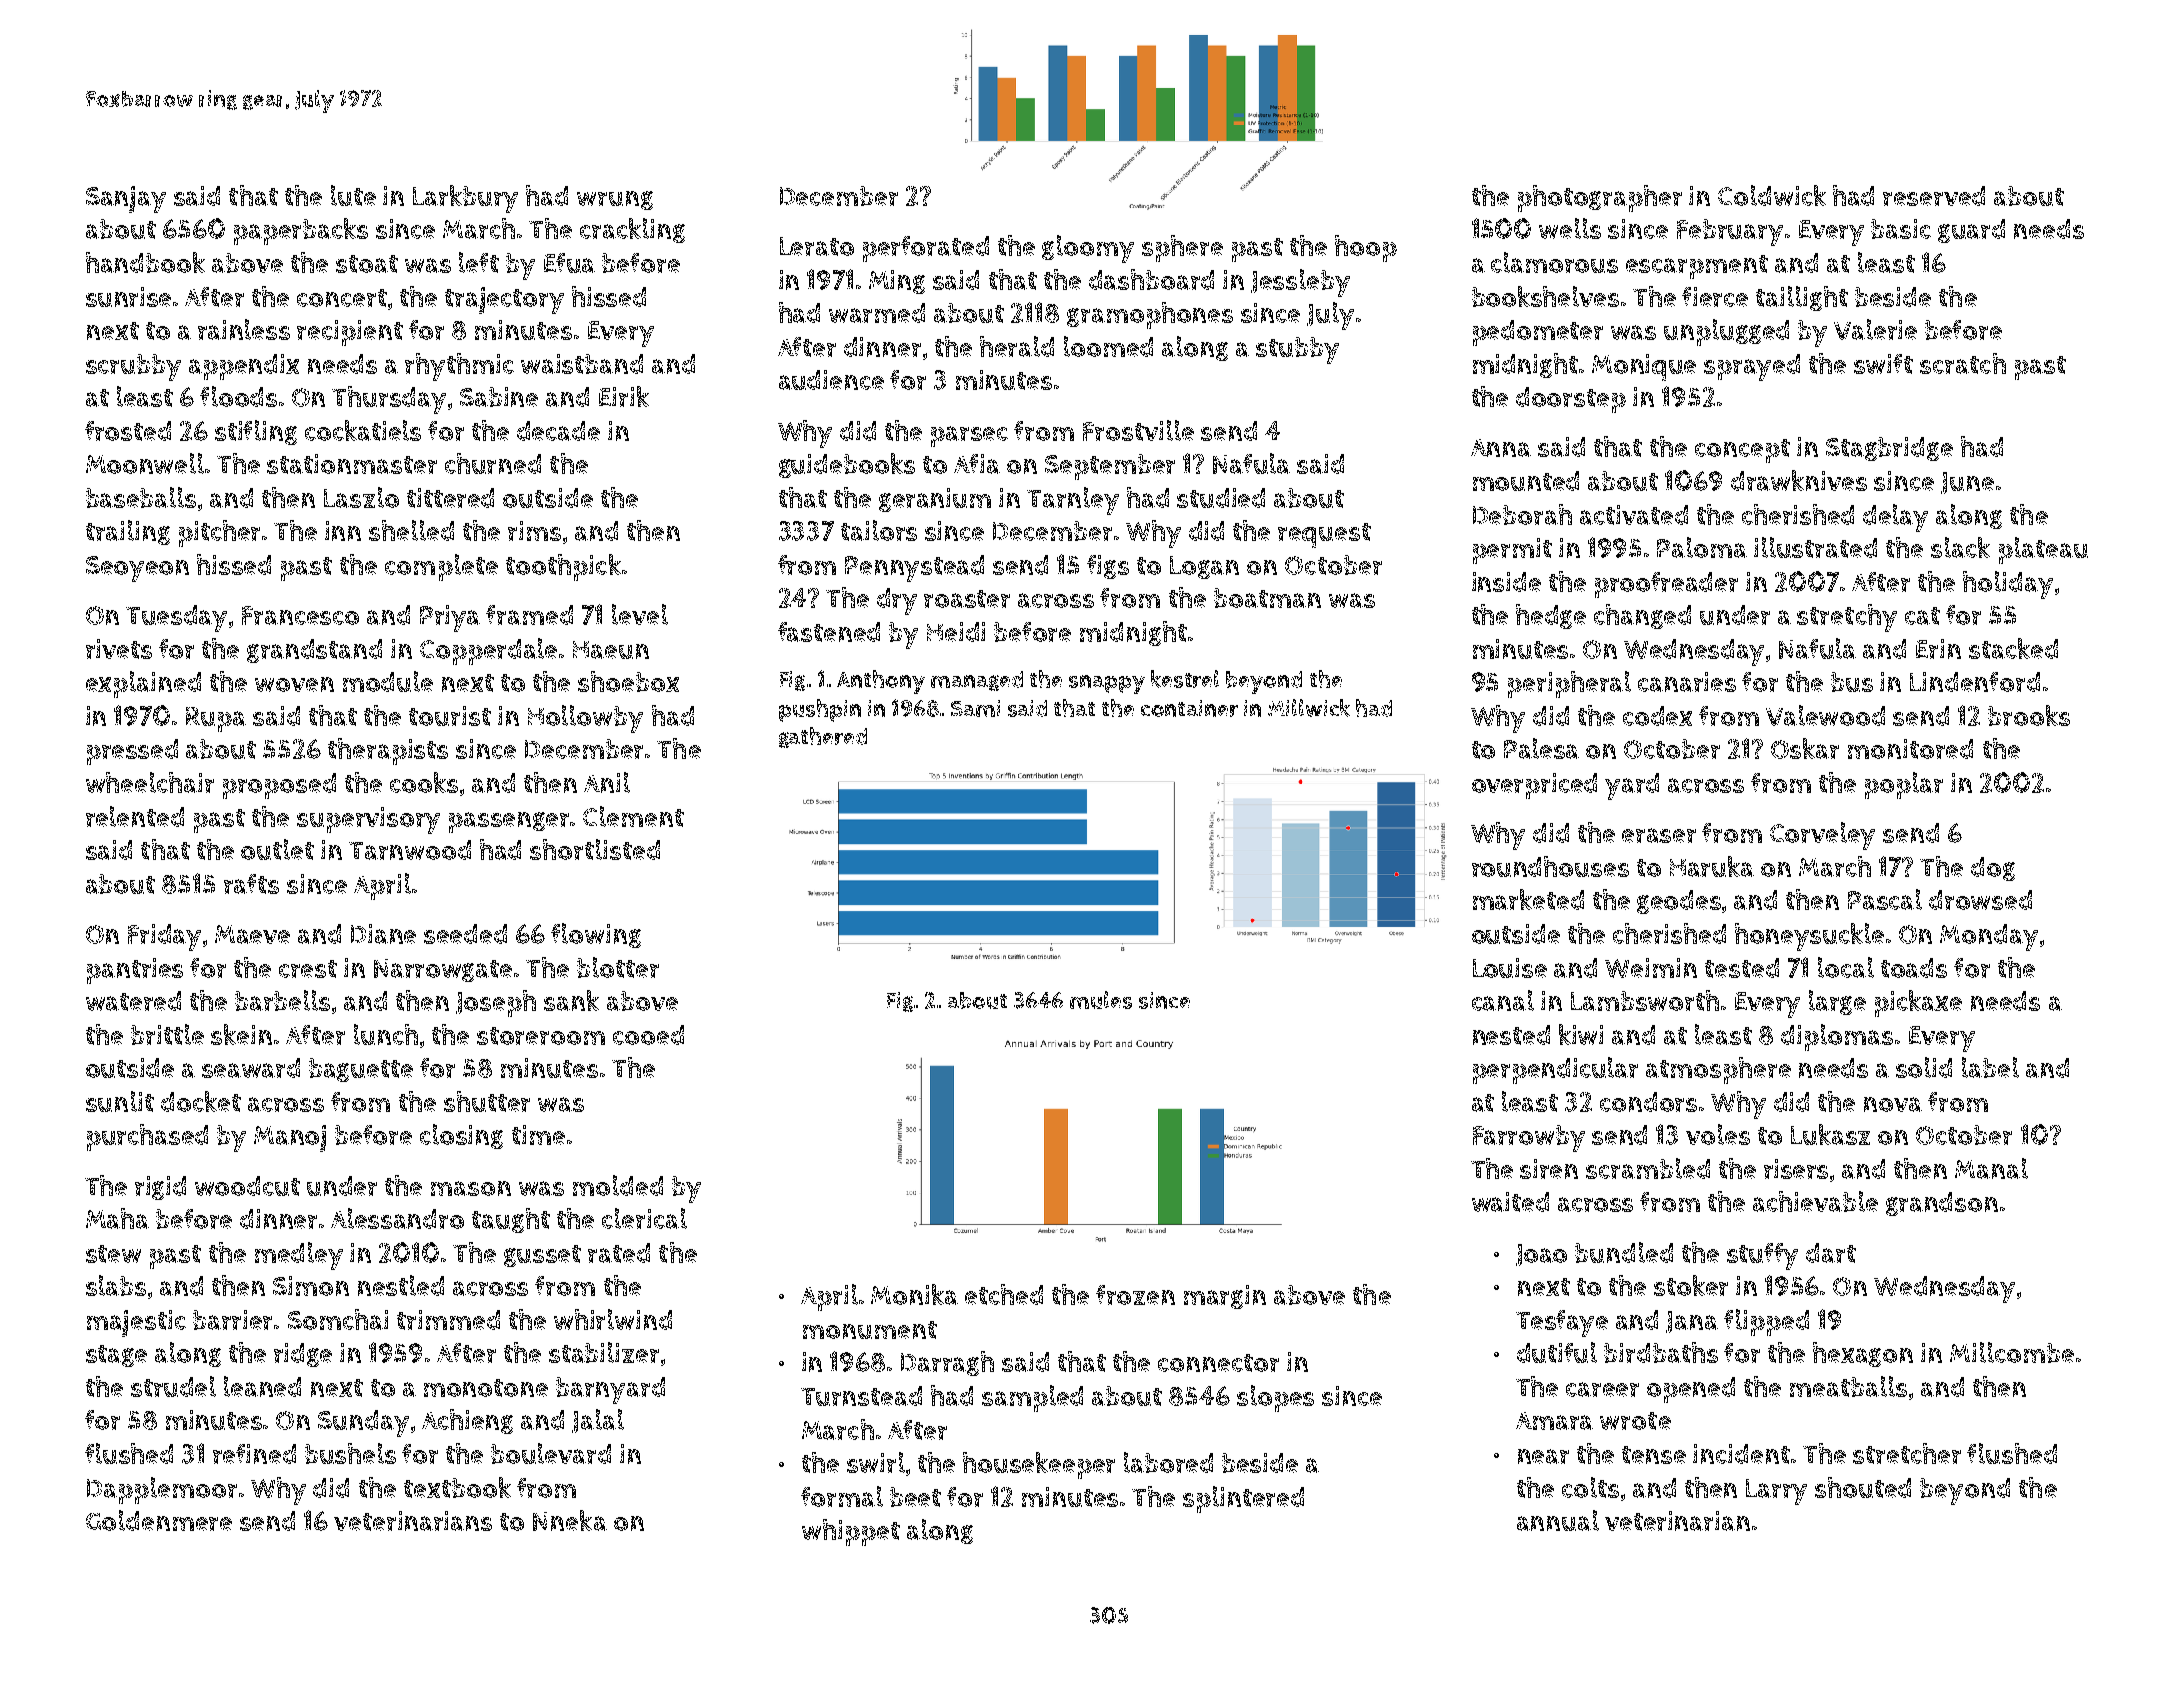 This screenshot has width=2178, height=1683. I want to click on Dapplemoor, so click(162, 1490).
